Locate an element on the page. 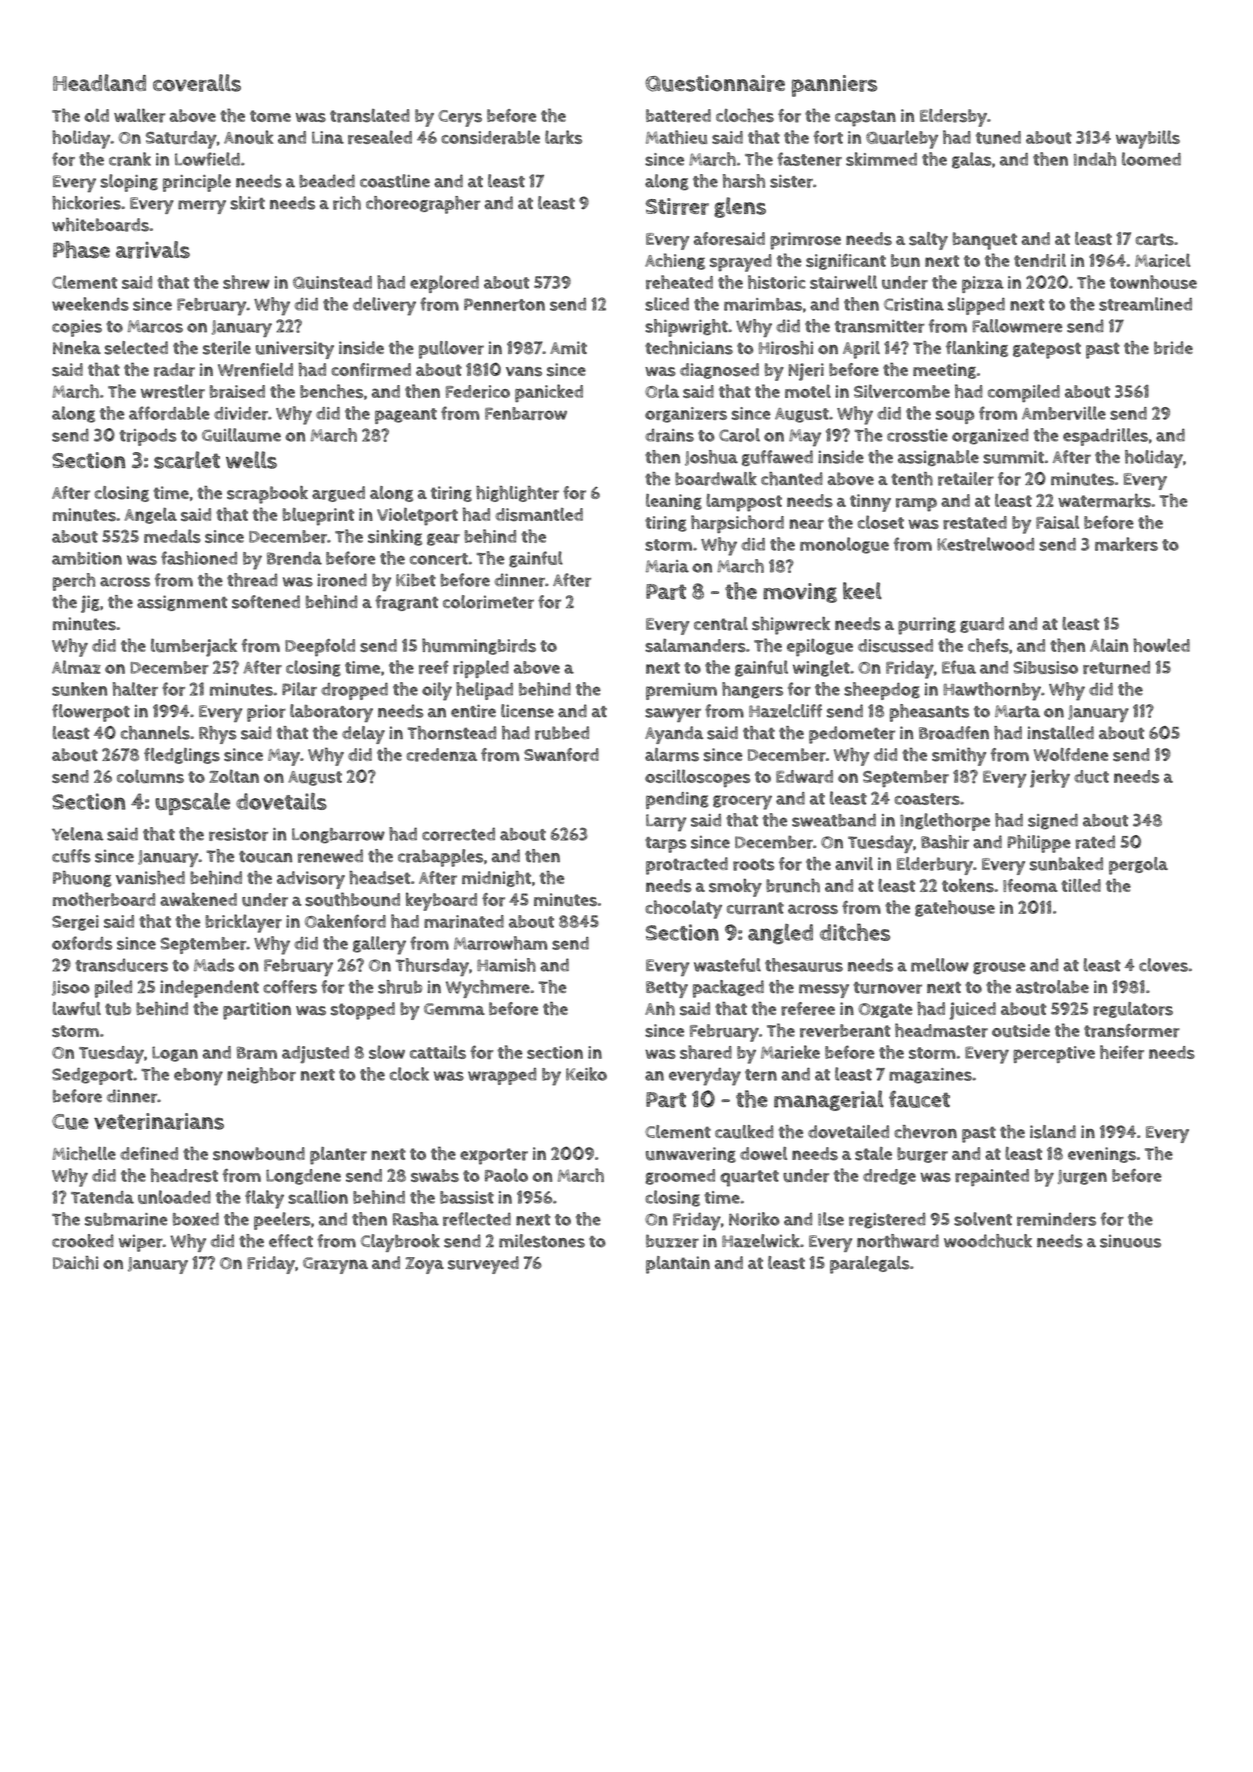 This document has height=1772, width=1253. Questionnaire is located at coordinates (715, 83).
